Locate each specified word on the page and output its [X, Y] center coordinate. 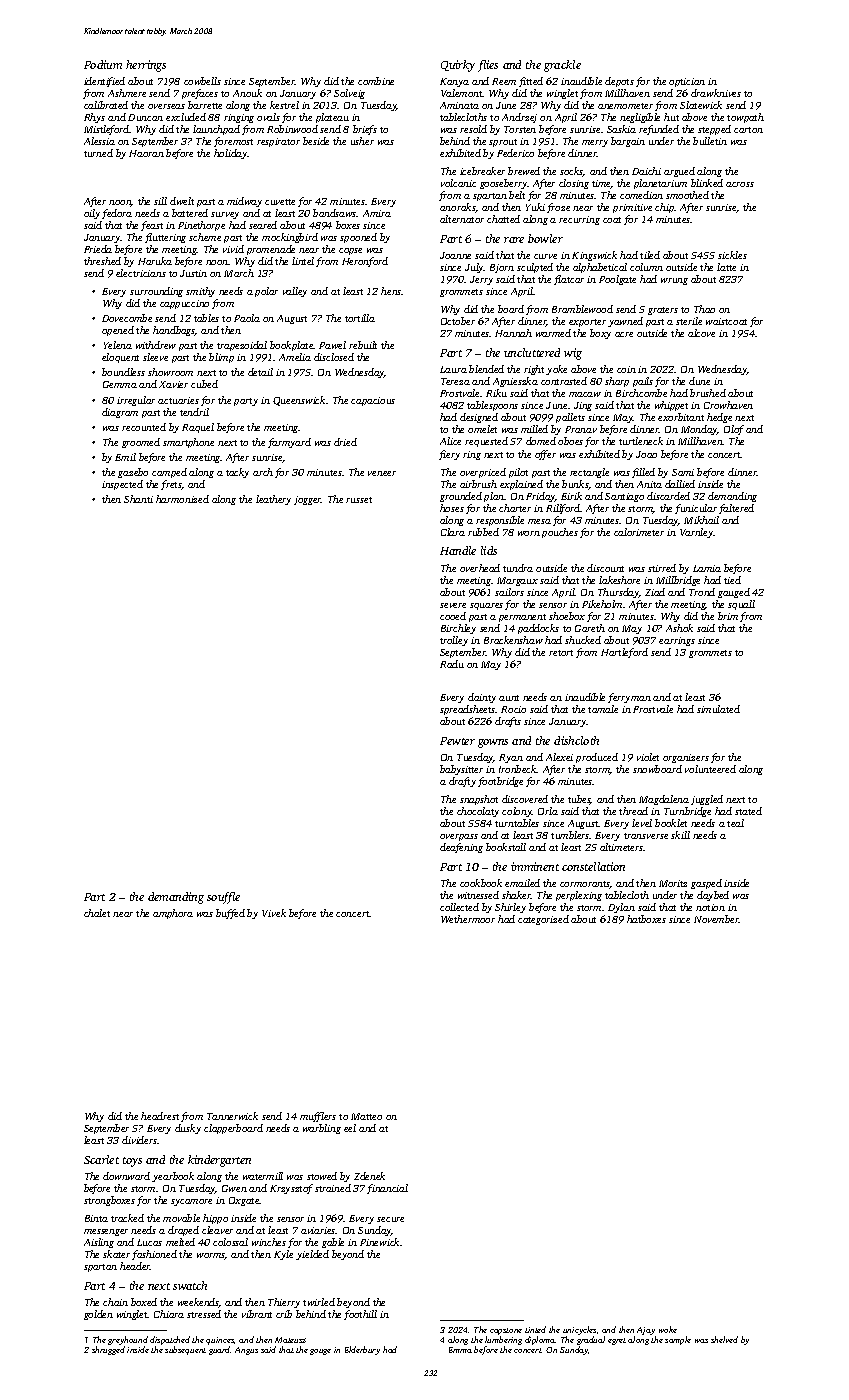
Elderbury [362, 1350]
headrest [160, 1116]
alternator [462, 219]
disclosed [334, 357]
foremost [233, 142]
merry [595, 143]
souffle [223, 898]
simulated [718, 709]
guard [220, 1350]
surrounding [156, 292]
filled [643, 473]
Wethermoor [468, 919]
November [716, 919]
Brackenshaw [513, 640]
